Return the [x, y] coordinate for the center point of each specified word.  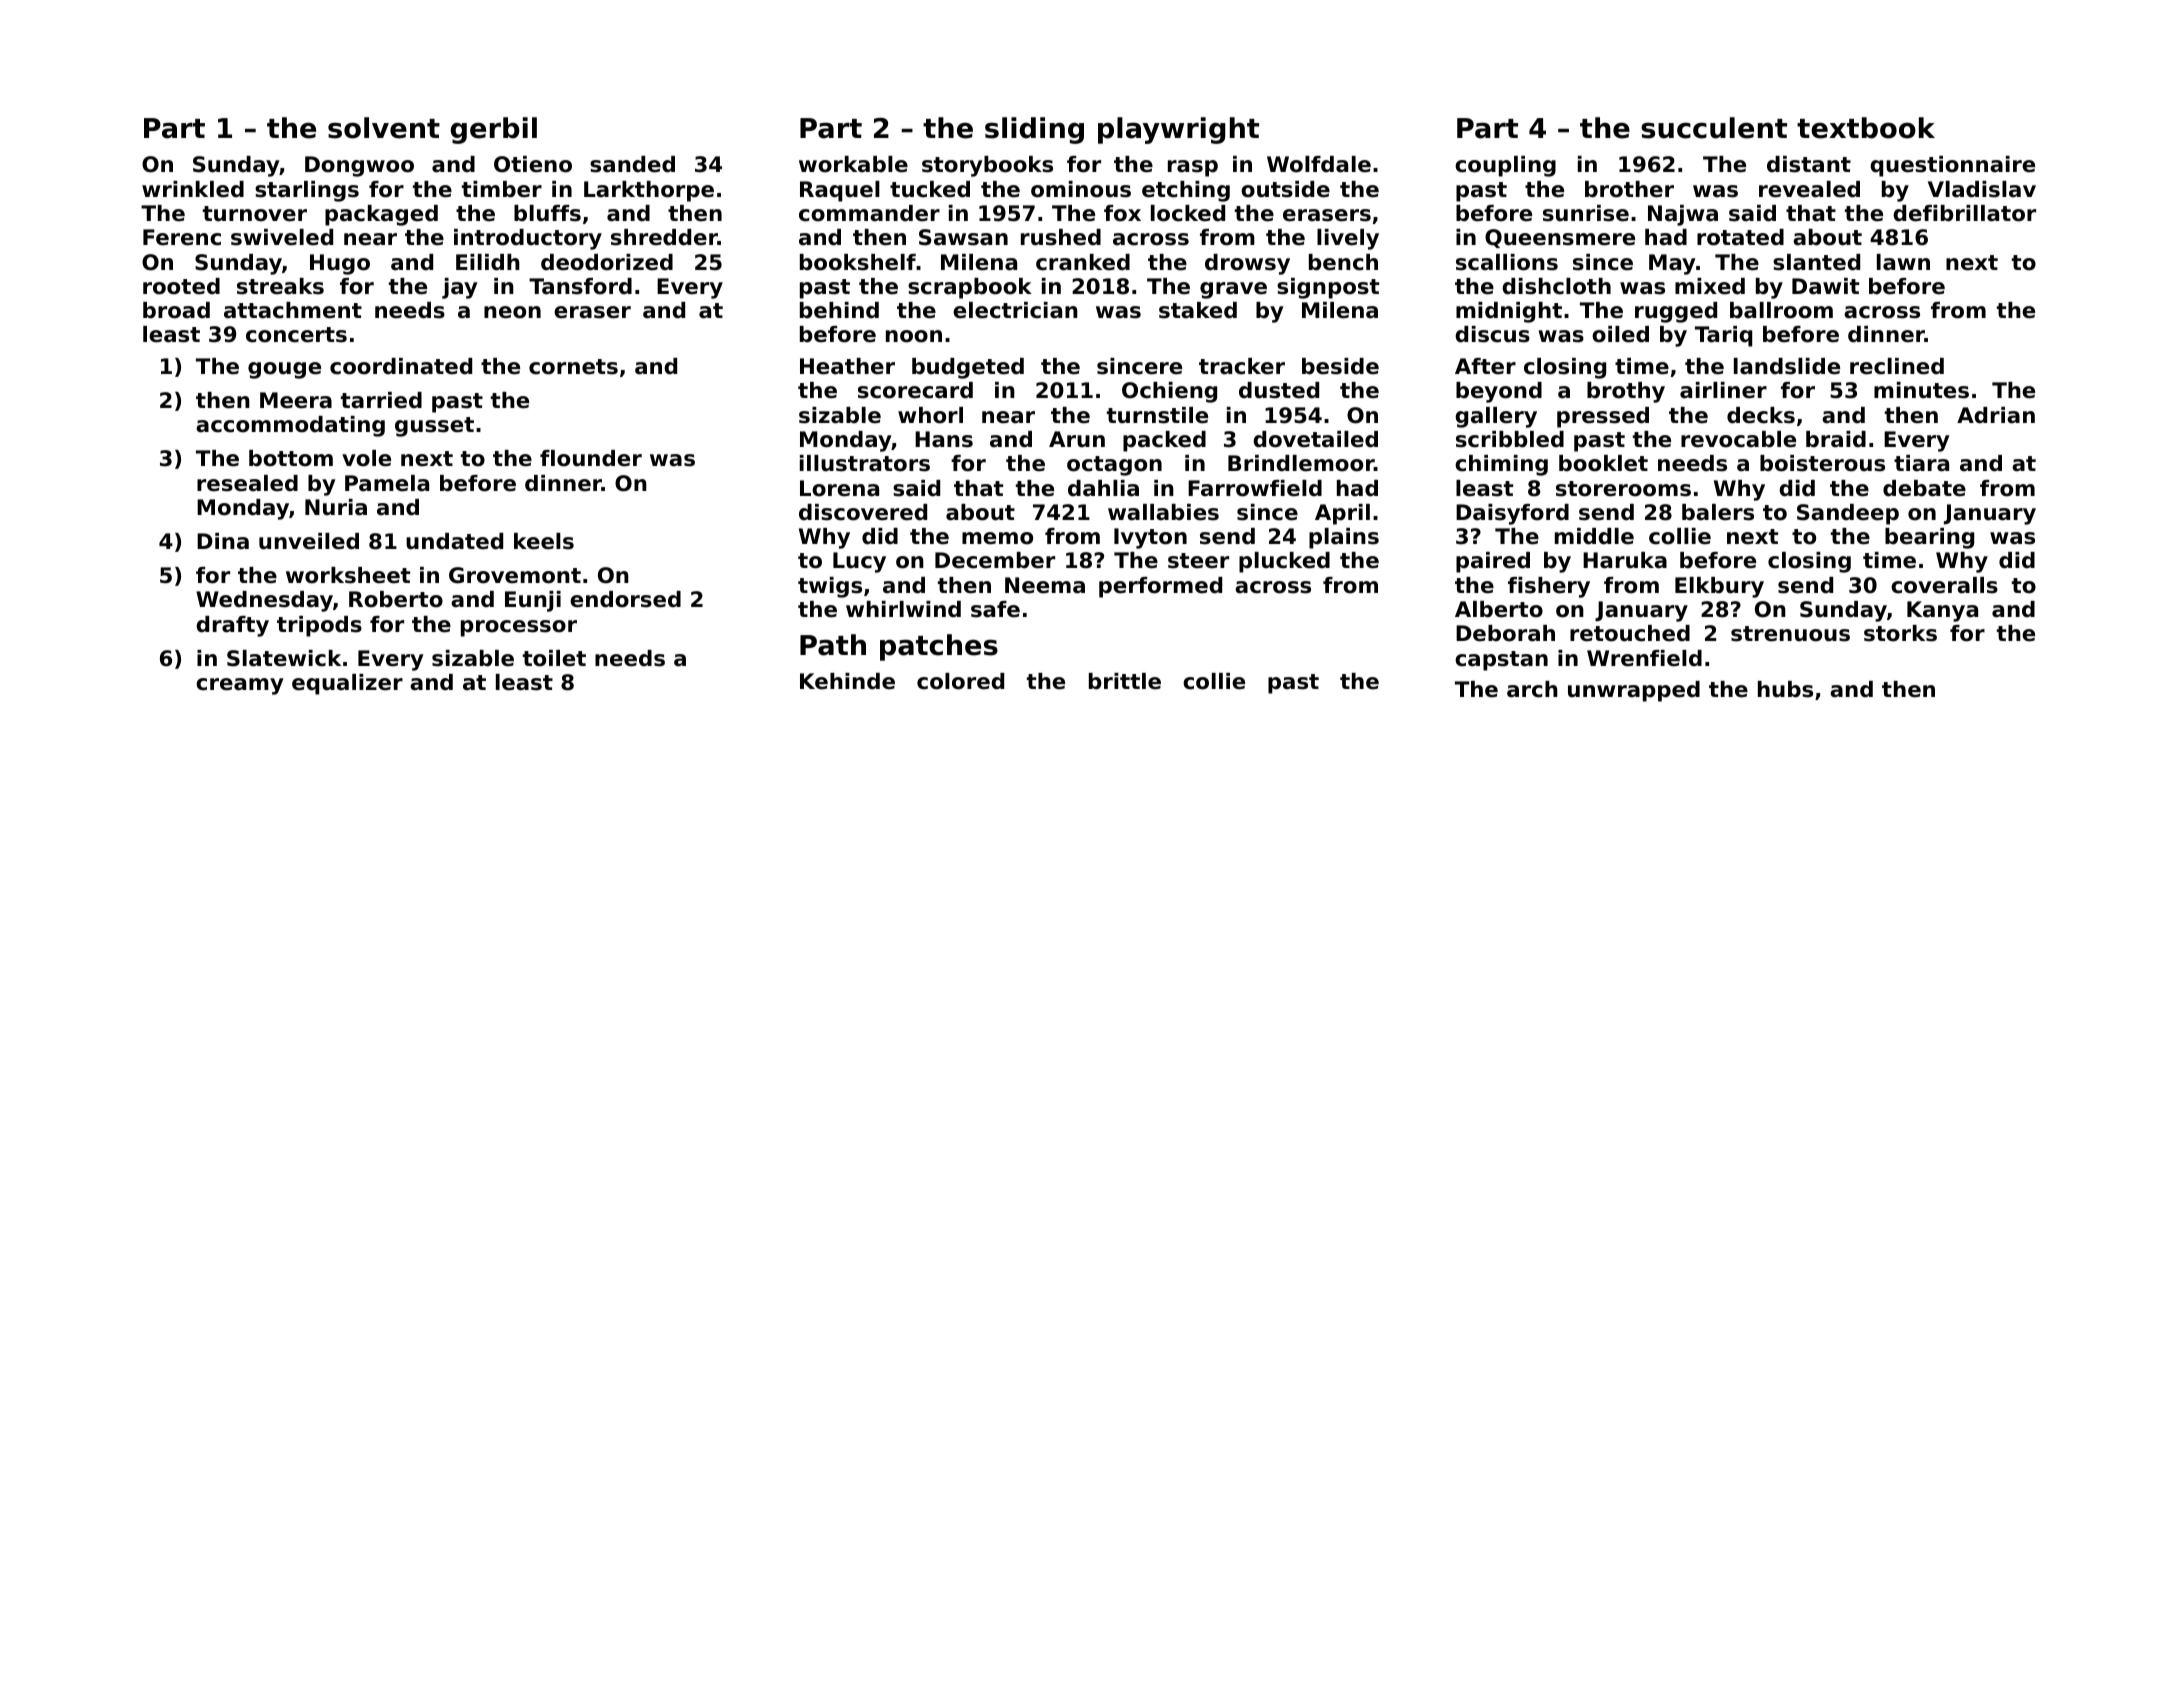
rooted [181, 286]
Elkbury [1719, 587]
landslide [1787, 366]
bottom [291, 458]
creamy [240, 686]
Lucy [859, 562]
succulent [1714, 128]
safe [995, 609]
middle [1594, 536]
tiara [1921, 463]
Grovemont [515, 575]
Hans [944, 439]
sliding [1034, 130]
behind [839, 310]
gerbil [494, 130]
